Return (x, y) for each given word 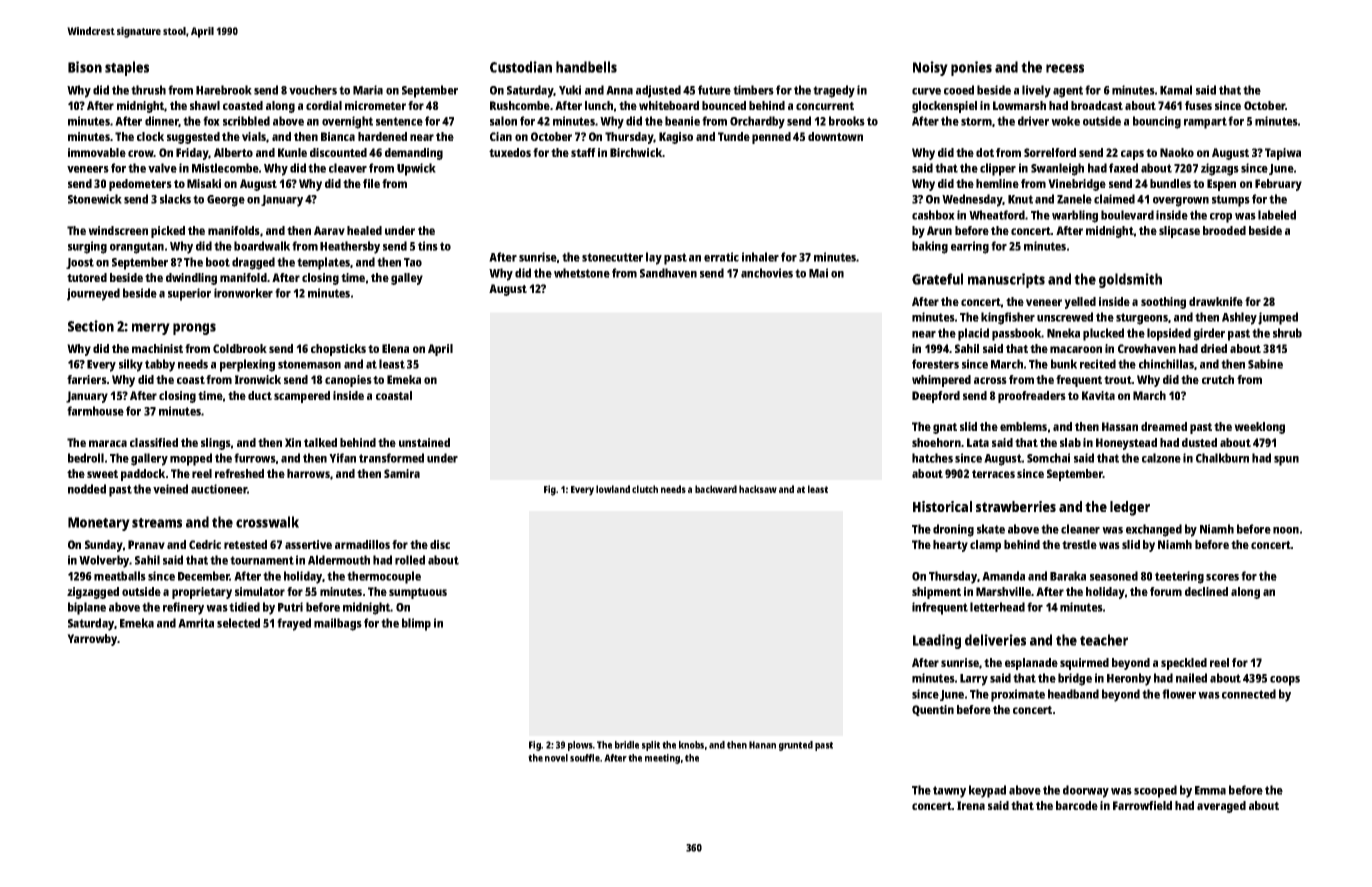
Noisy (930, 68)
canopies (348, 381)
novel (556, 758)
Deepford (936, 397)
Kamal (1176, 90)
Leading (937, 641)
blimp (416, 624)
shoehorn (936, 442)
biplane (87, 608)
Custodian (521, 67)
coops (1285, 681)
